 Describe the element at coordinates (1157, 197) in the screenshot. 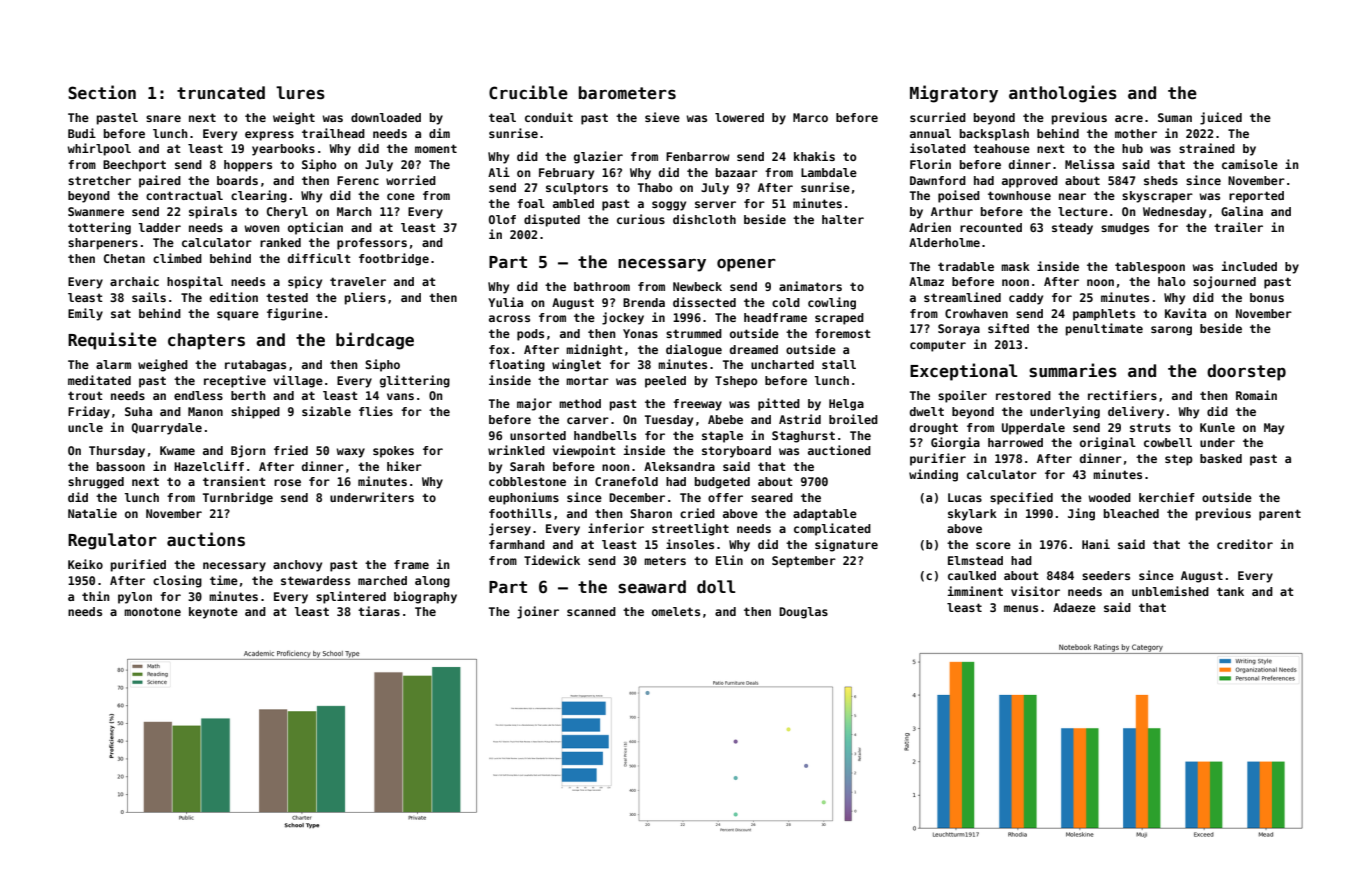

I see `skyscraper` at that location.
